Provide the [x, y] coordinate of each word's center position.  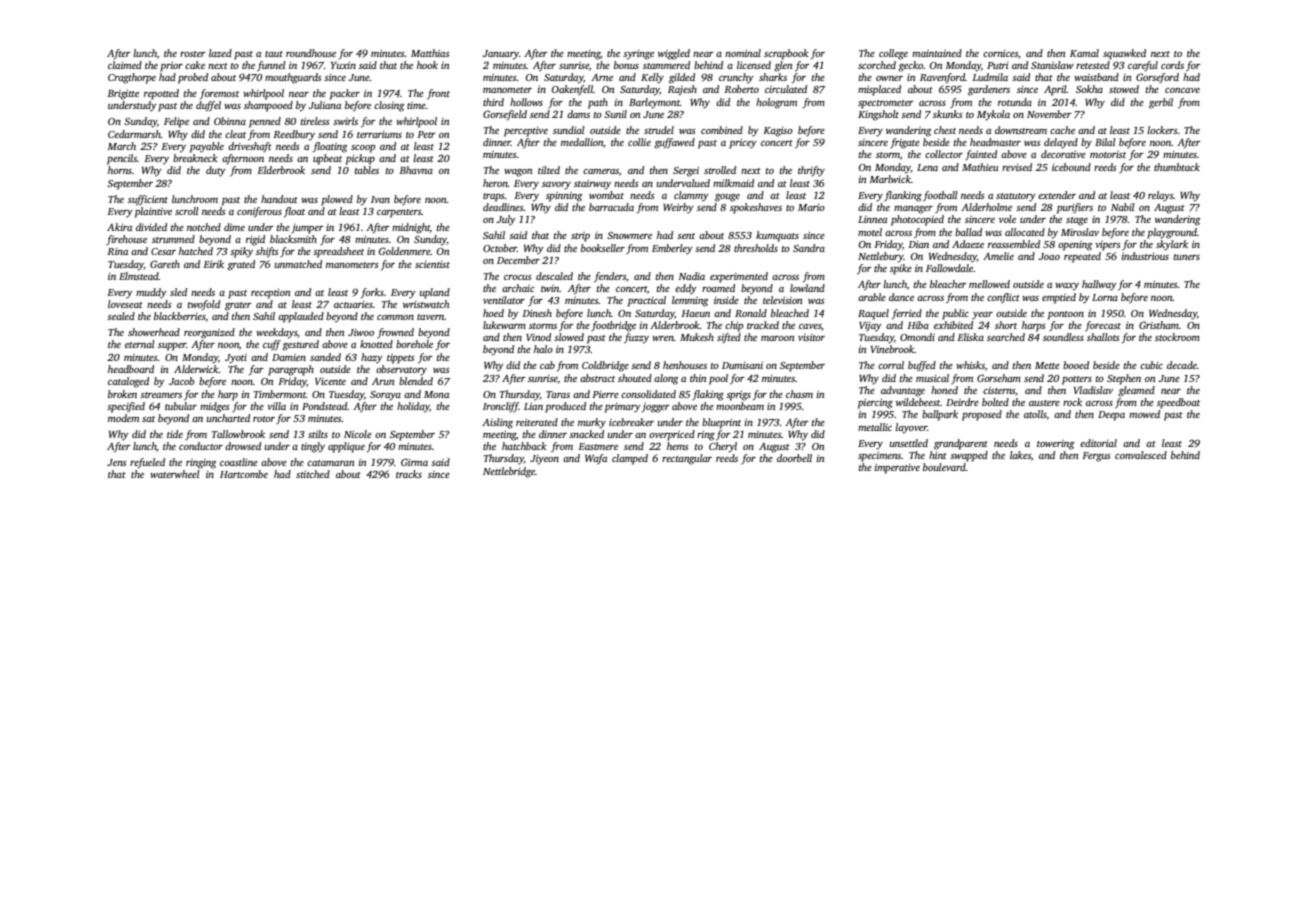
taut [274, 54]
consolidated [648, 394]
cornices [1000, 53]
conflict [1003, 298]
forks [372, 293]
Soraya [385, 396]
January [501, 55]
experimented [739, 277]
